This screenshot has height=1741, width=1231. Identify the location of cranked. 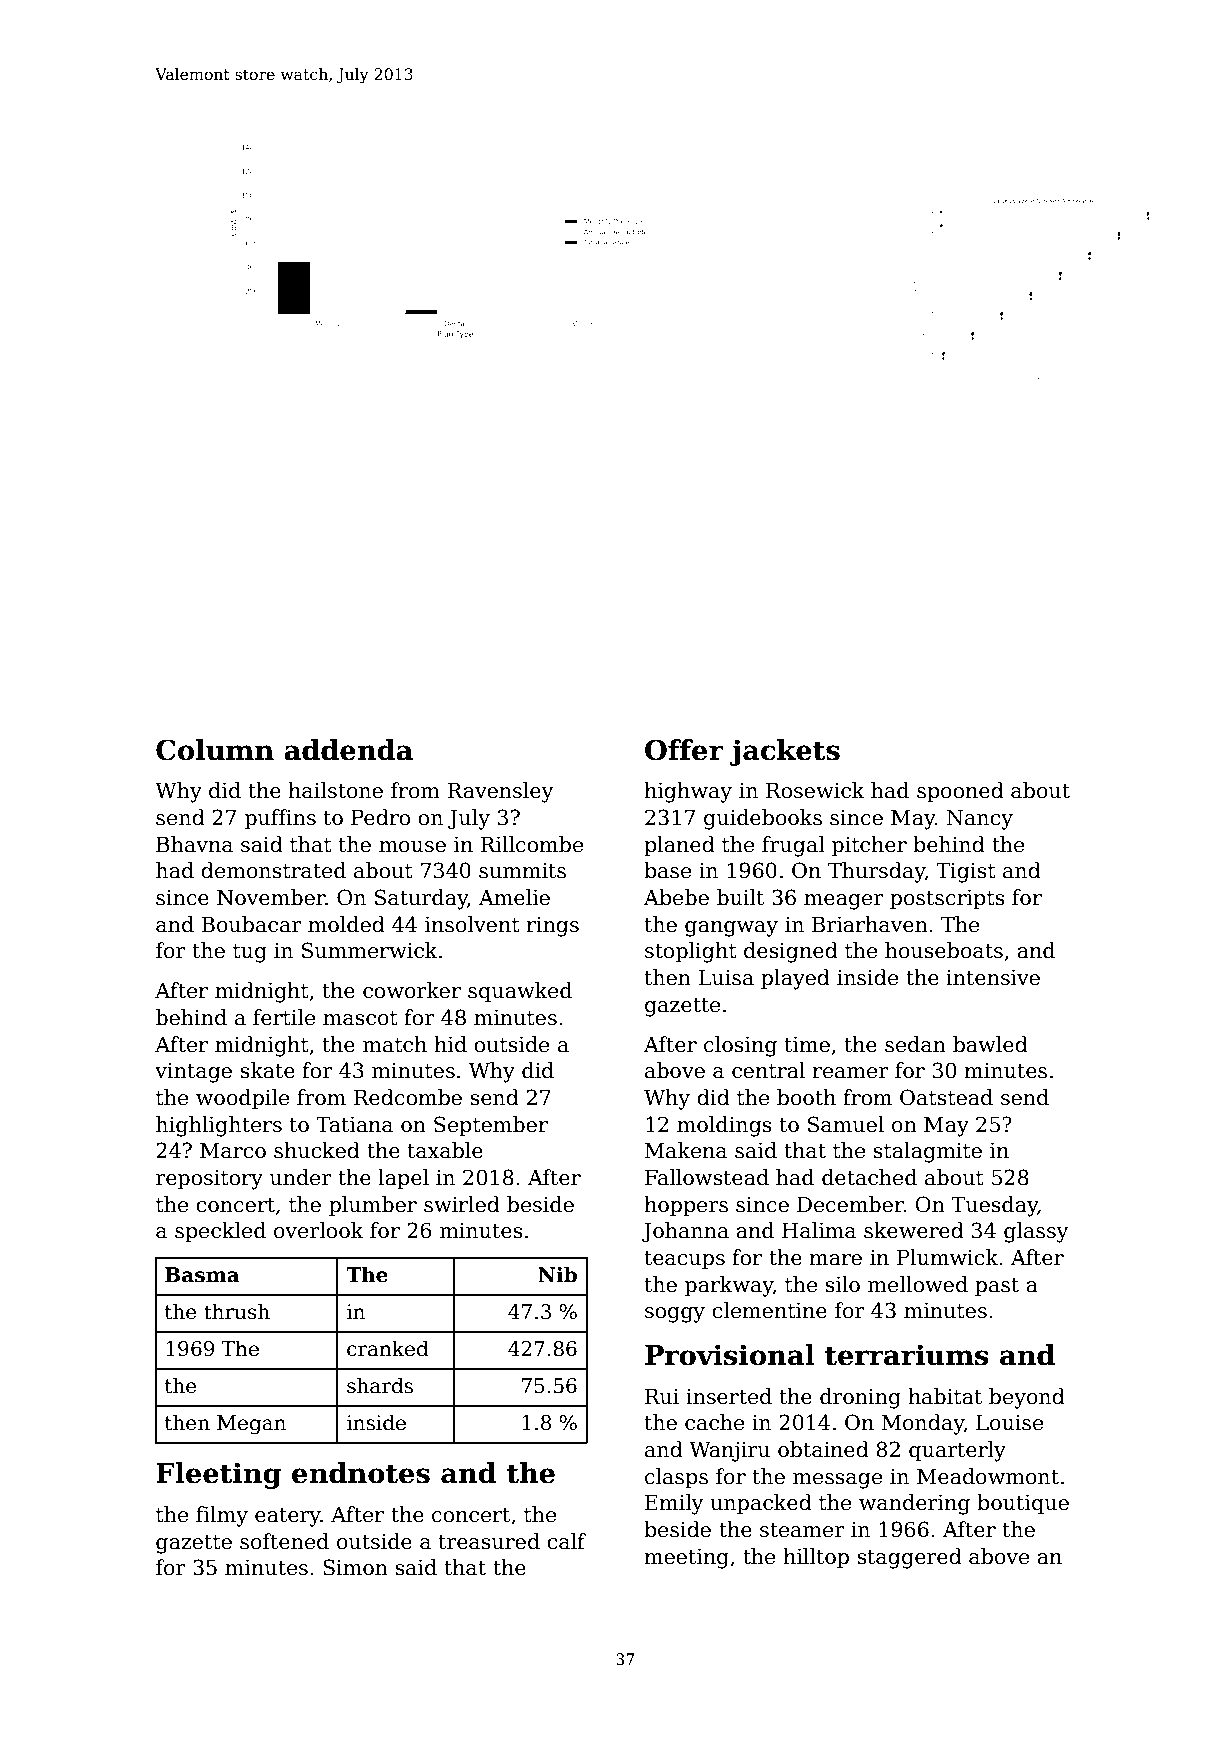
(388, 1348).
